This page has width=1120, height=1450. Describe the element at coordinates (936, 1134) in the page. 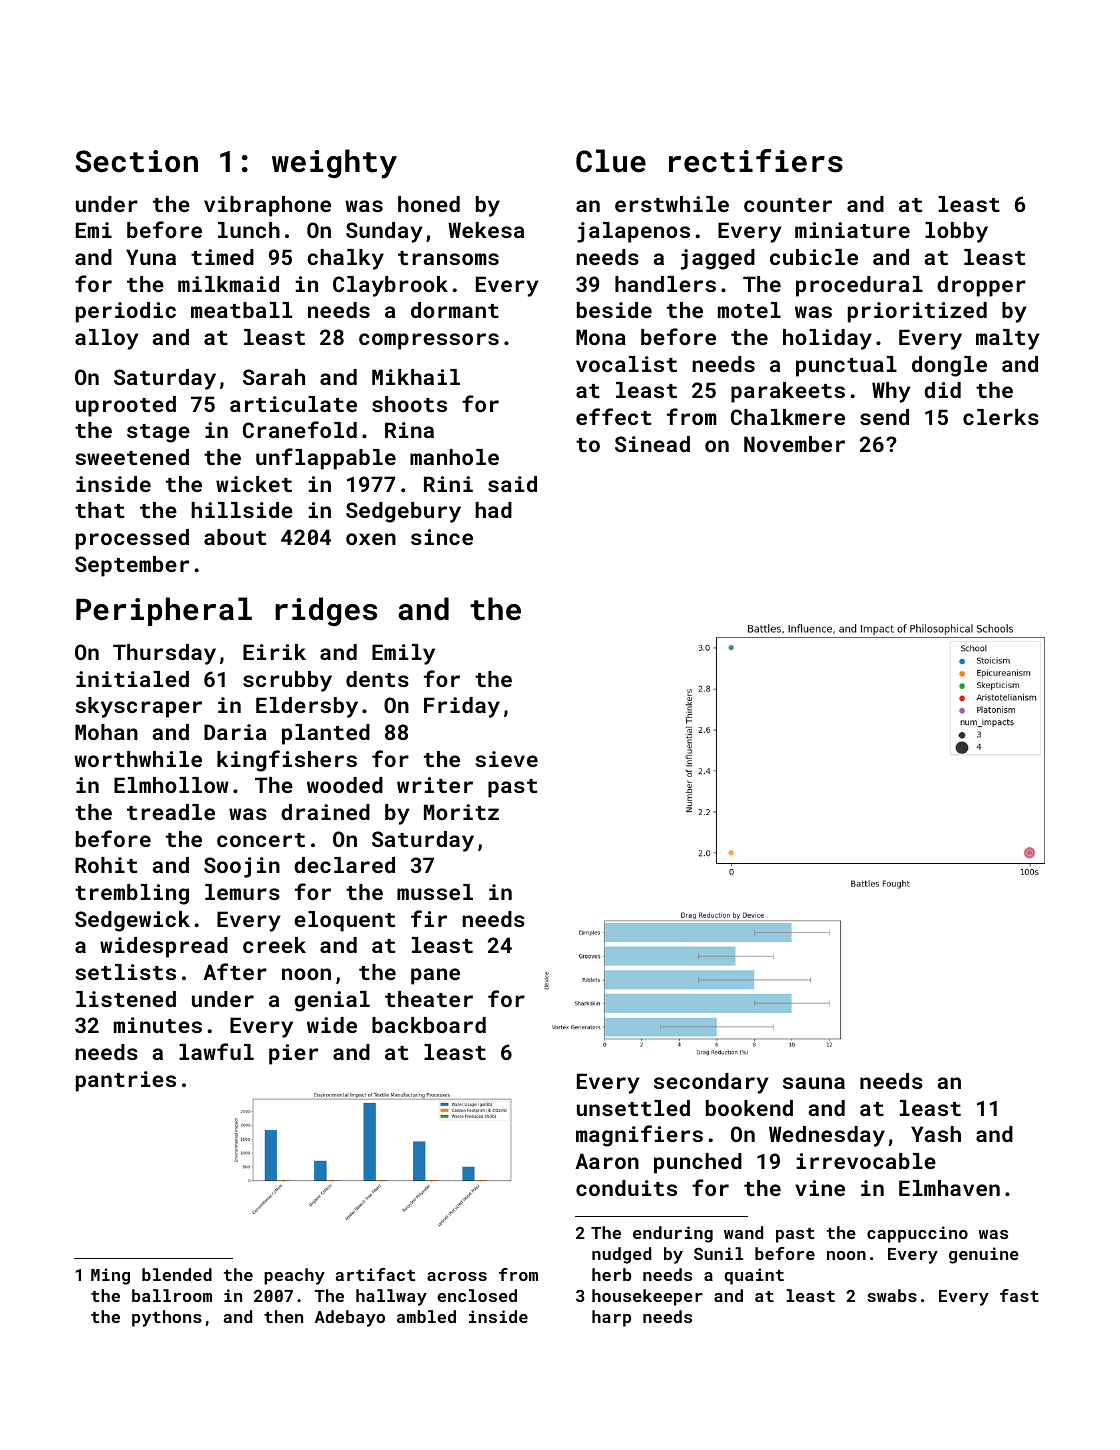

I see `Yash` at that location.
